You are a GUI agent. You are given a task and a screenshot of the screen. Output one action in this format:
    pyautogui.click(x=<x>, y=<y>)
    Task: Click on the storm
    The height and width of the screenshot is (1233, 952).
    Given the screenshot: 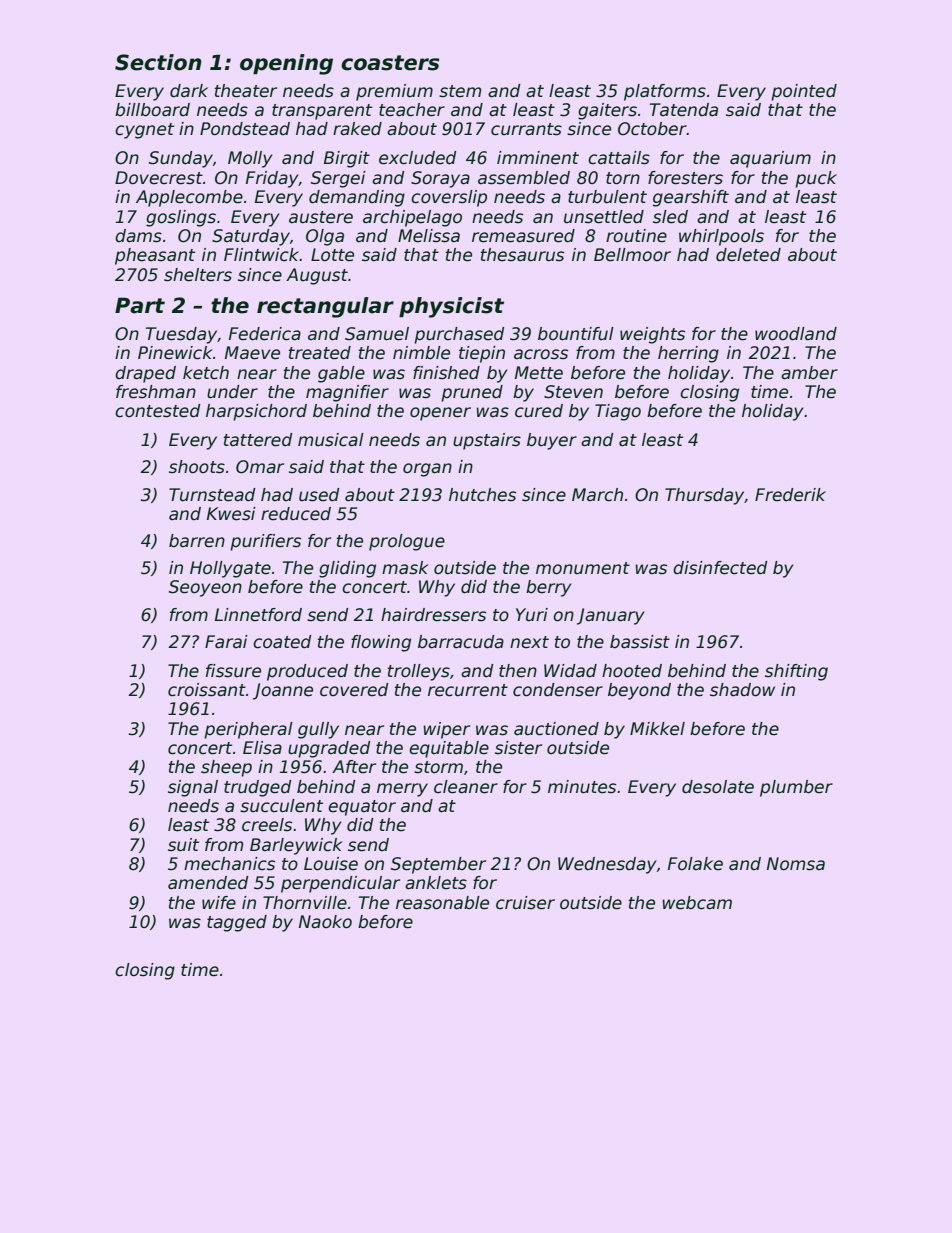 What is the action you would take?
    pyautogui.click(x=438, y=767)
